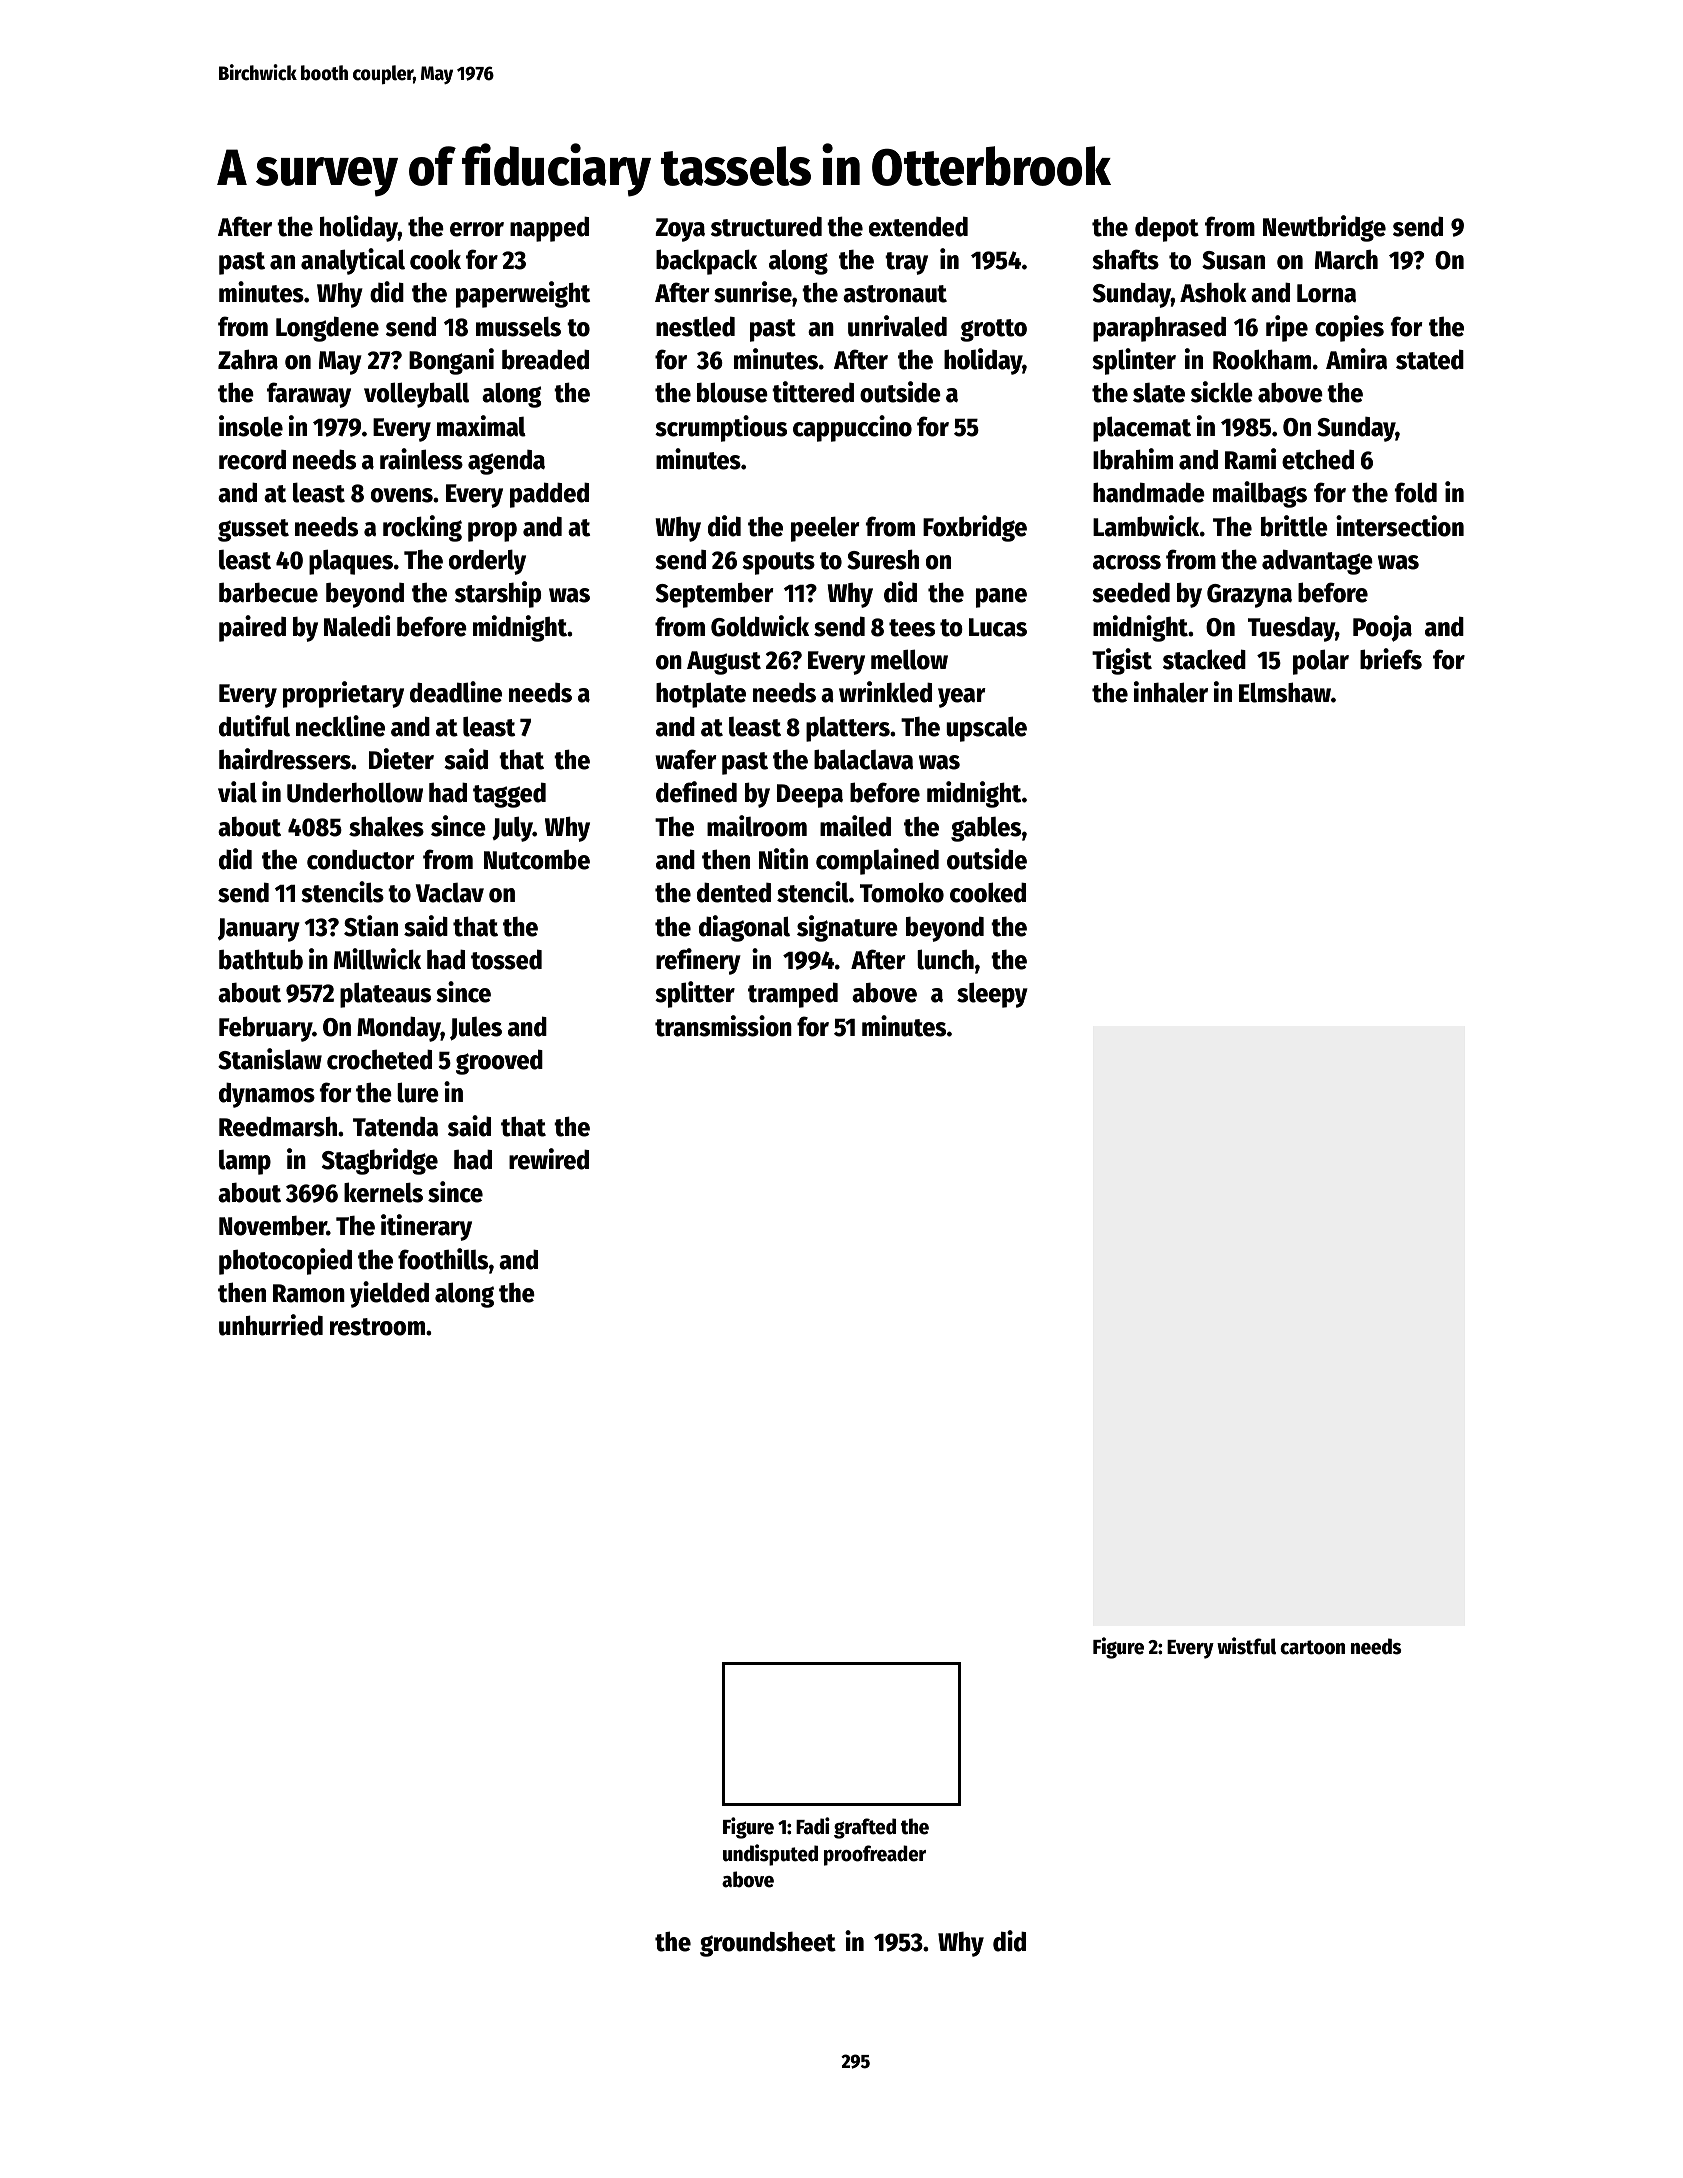 This page has height=2178, width=1683. Describe the element at coordinates (477, 229) in the page. I see `error` at that location.
